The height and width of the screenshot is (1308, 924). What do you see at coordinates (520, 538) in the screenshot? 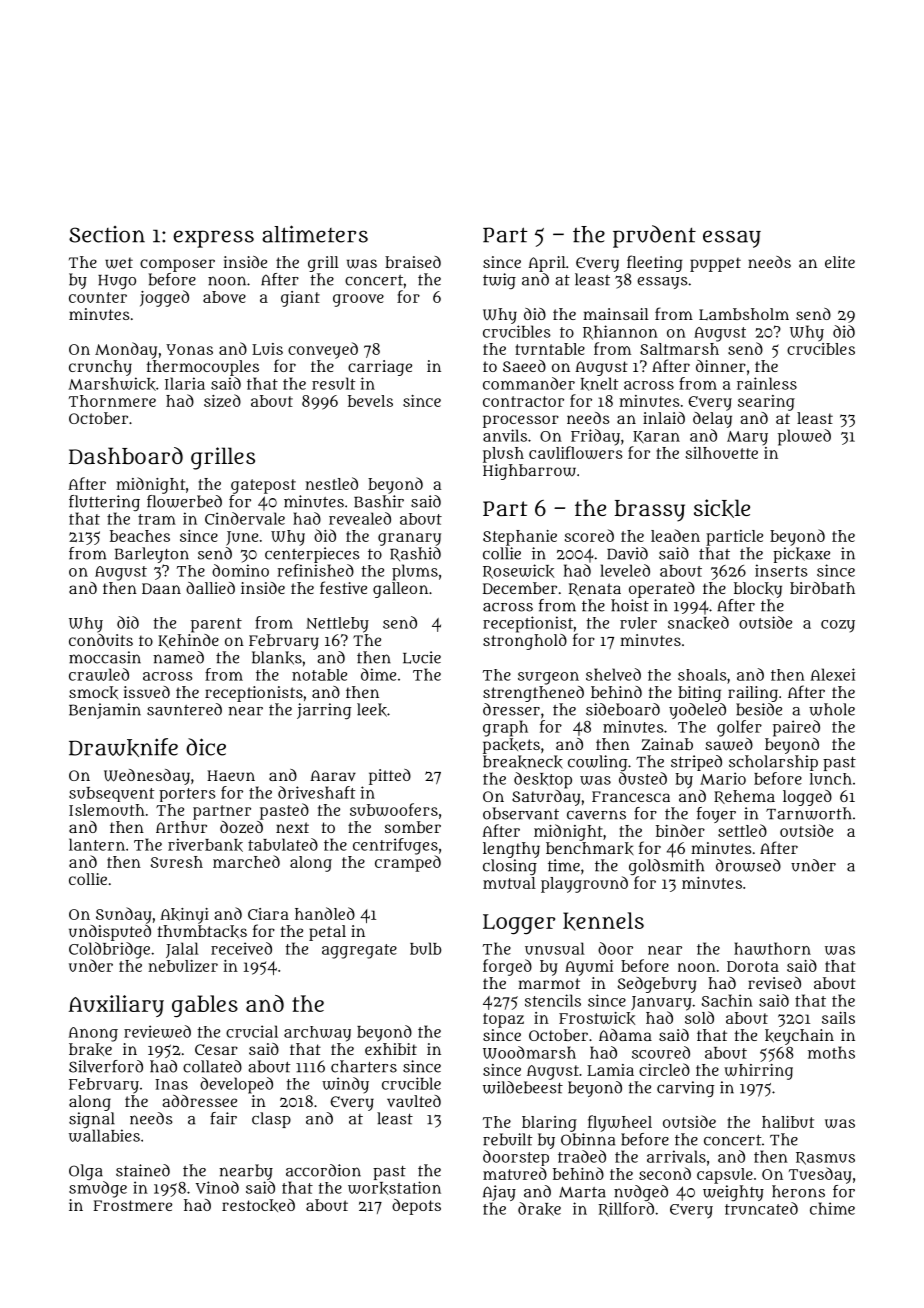
I see `Stephanie` at bounding box center [520, 538].
